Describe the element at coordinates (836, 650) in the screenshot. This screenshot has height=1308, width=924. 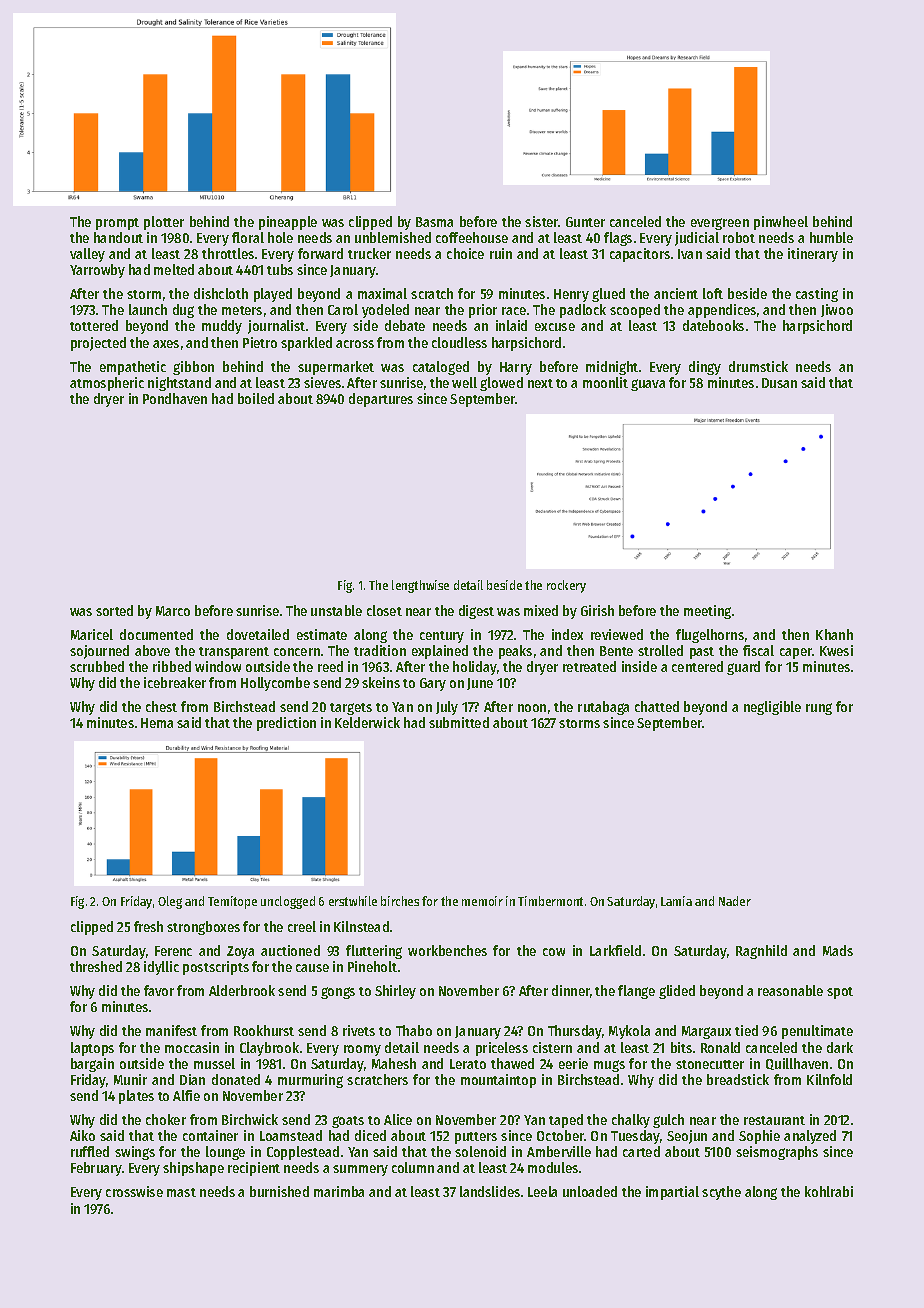
I see `Kwesi` at that location.
